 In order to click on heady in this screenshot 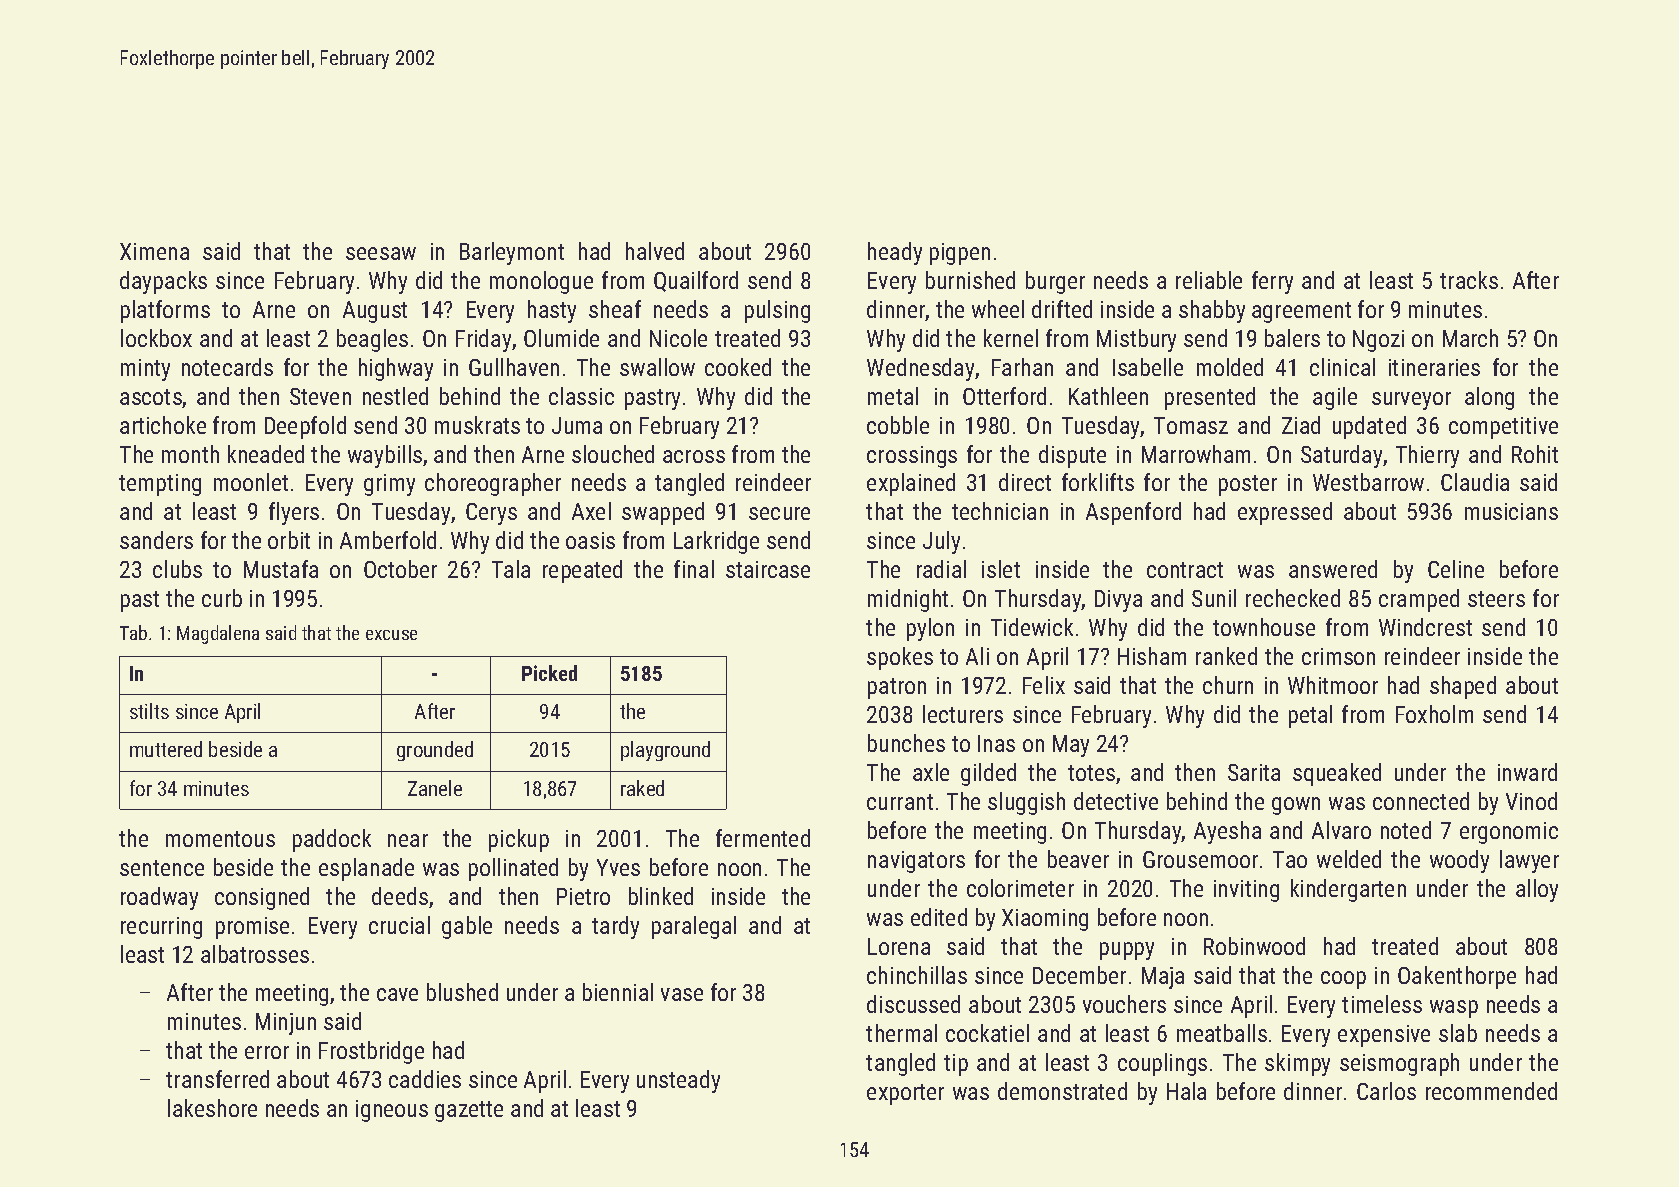, I will do `click(895, 253)`.
